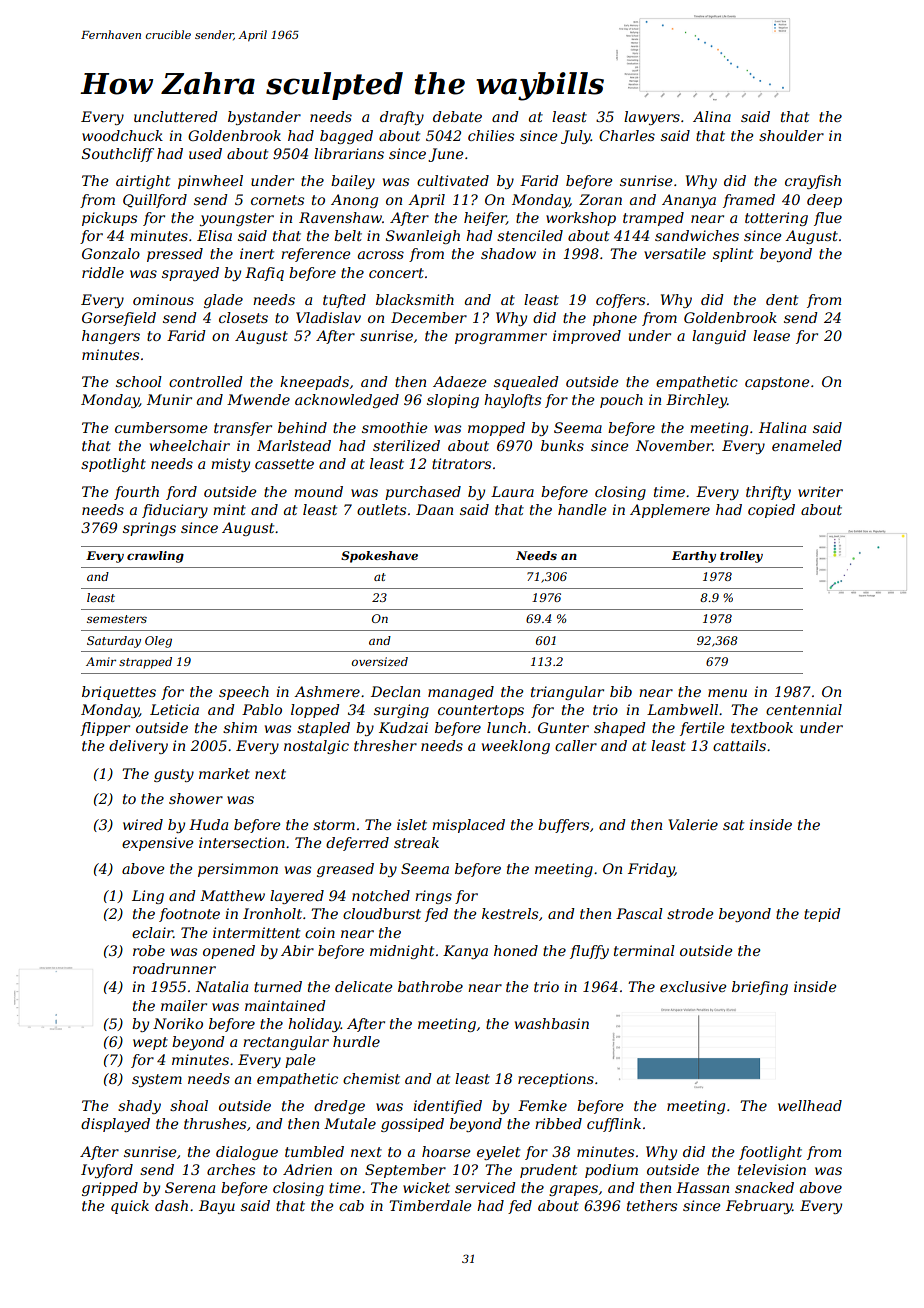 The width and height of the image is (924, 1308). What do you see at coordinates (136, 493) in the image?
I see `fourth` at bounding box center [136, 493].
